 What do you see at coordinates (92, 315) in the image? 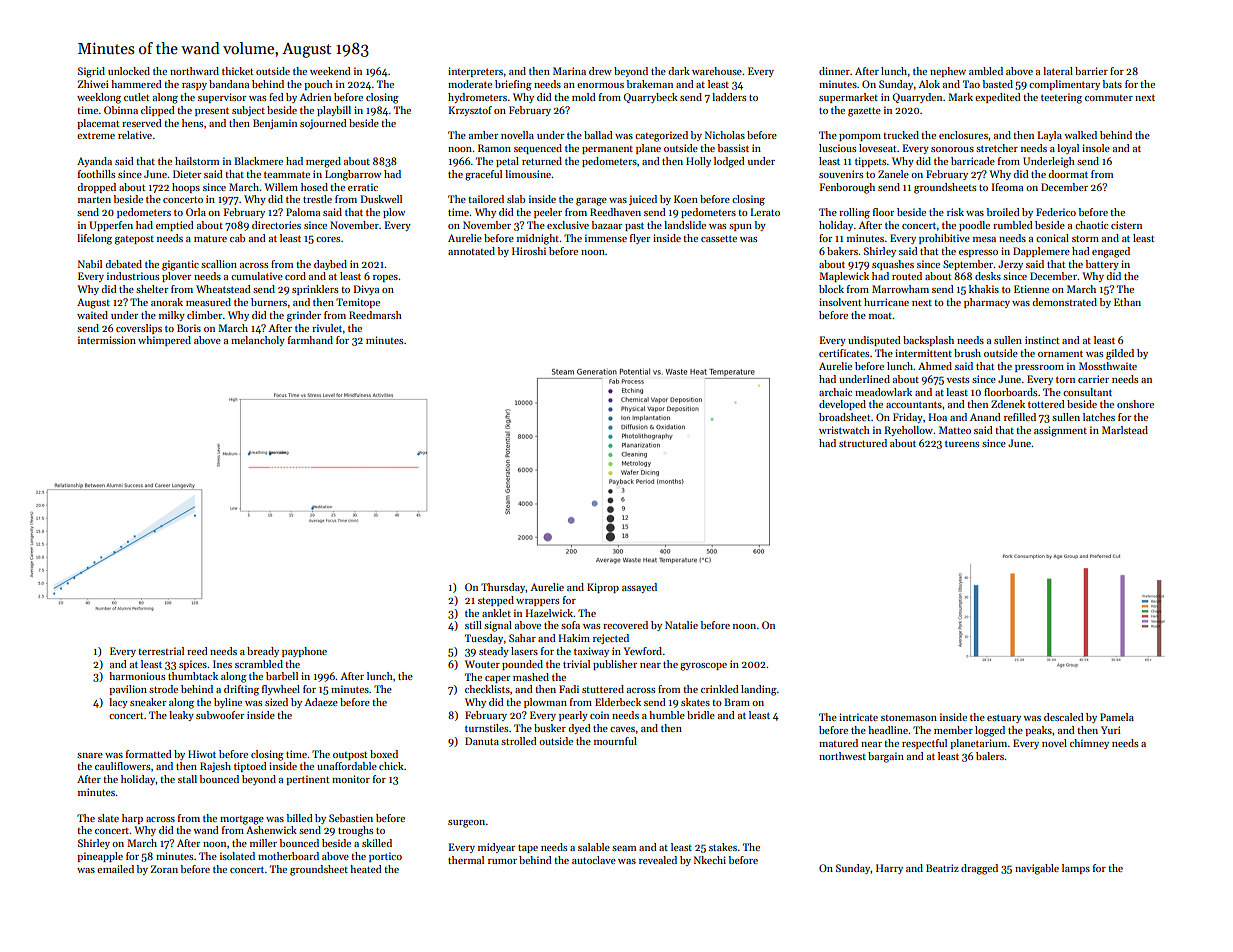
I see `waited` at bounding box center [92, 315].
